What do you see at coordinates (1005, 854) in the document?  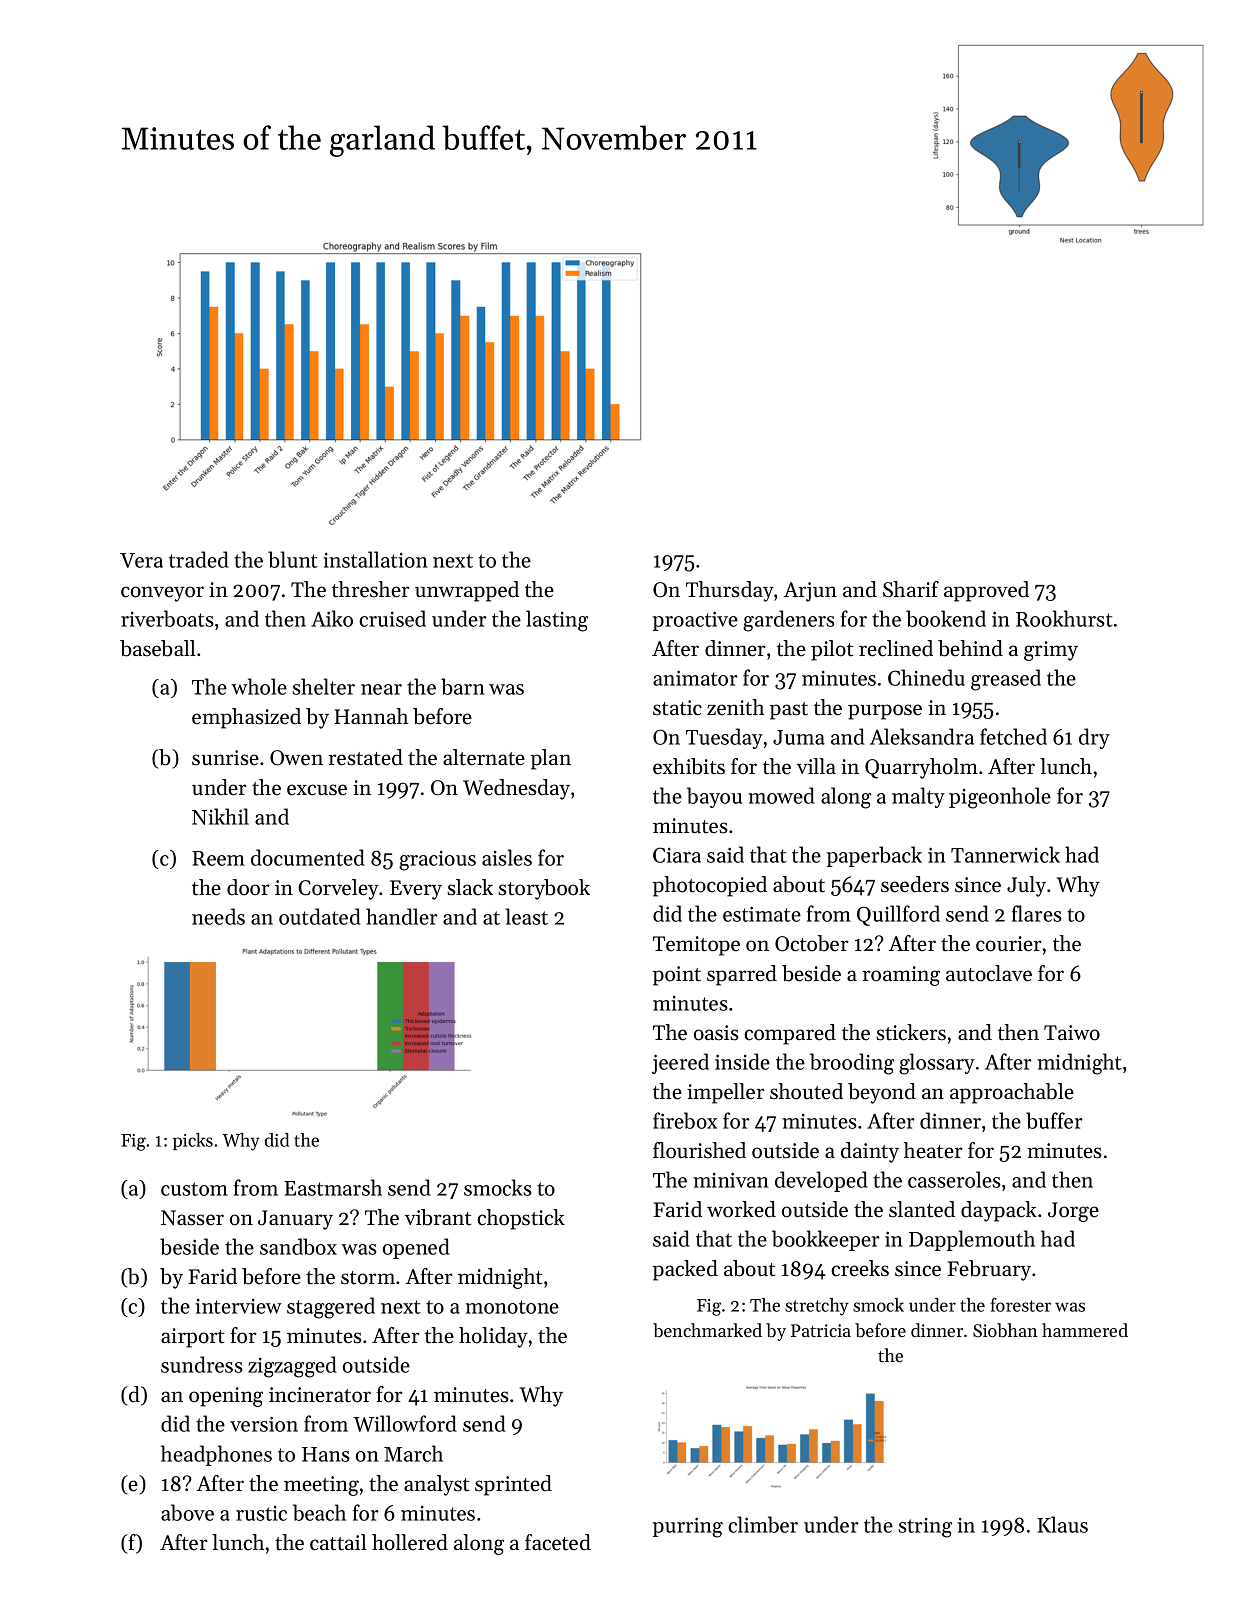 I see `Tannerwick` at bounding box center [1005, 854].
